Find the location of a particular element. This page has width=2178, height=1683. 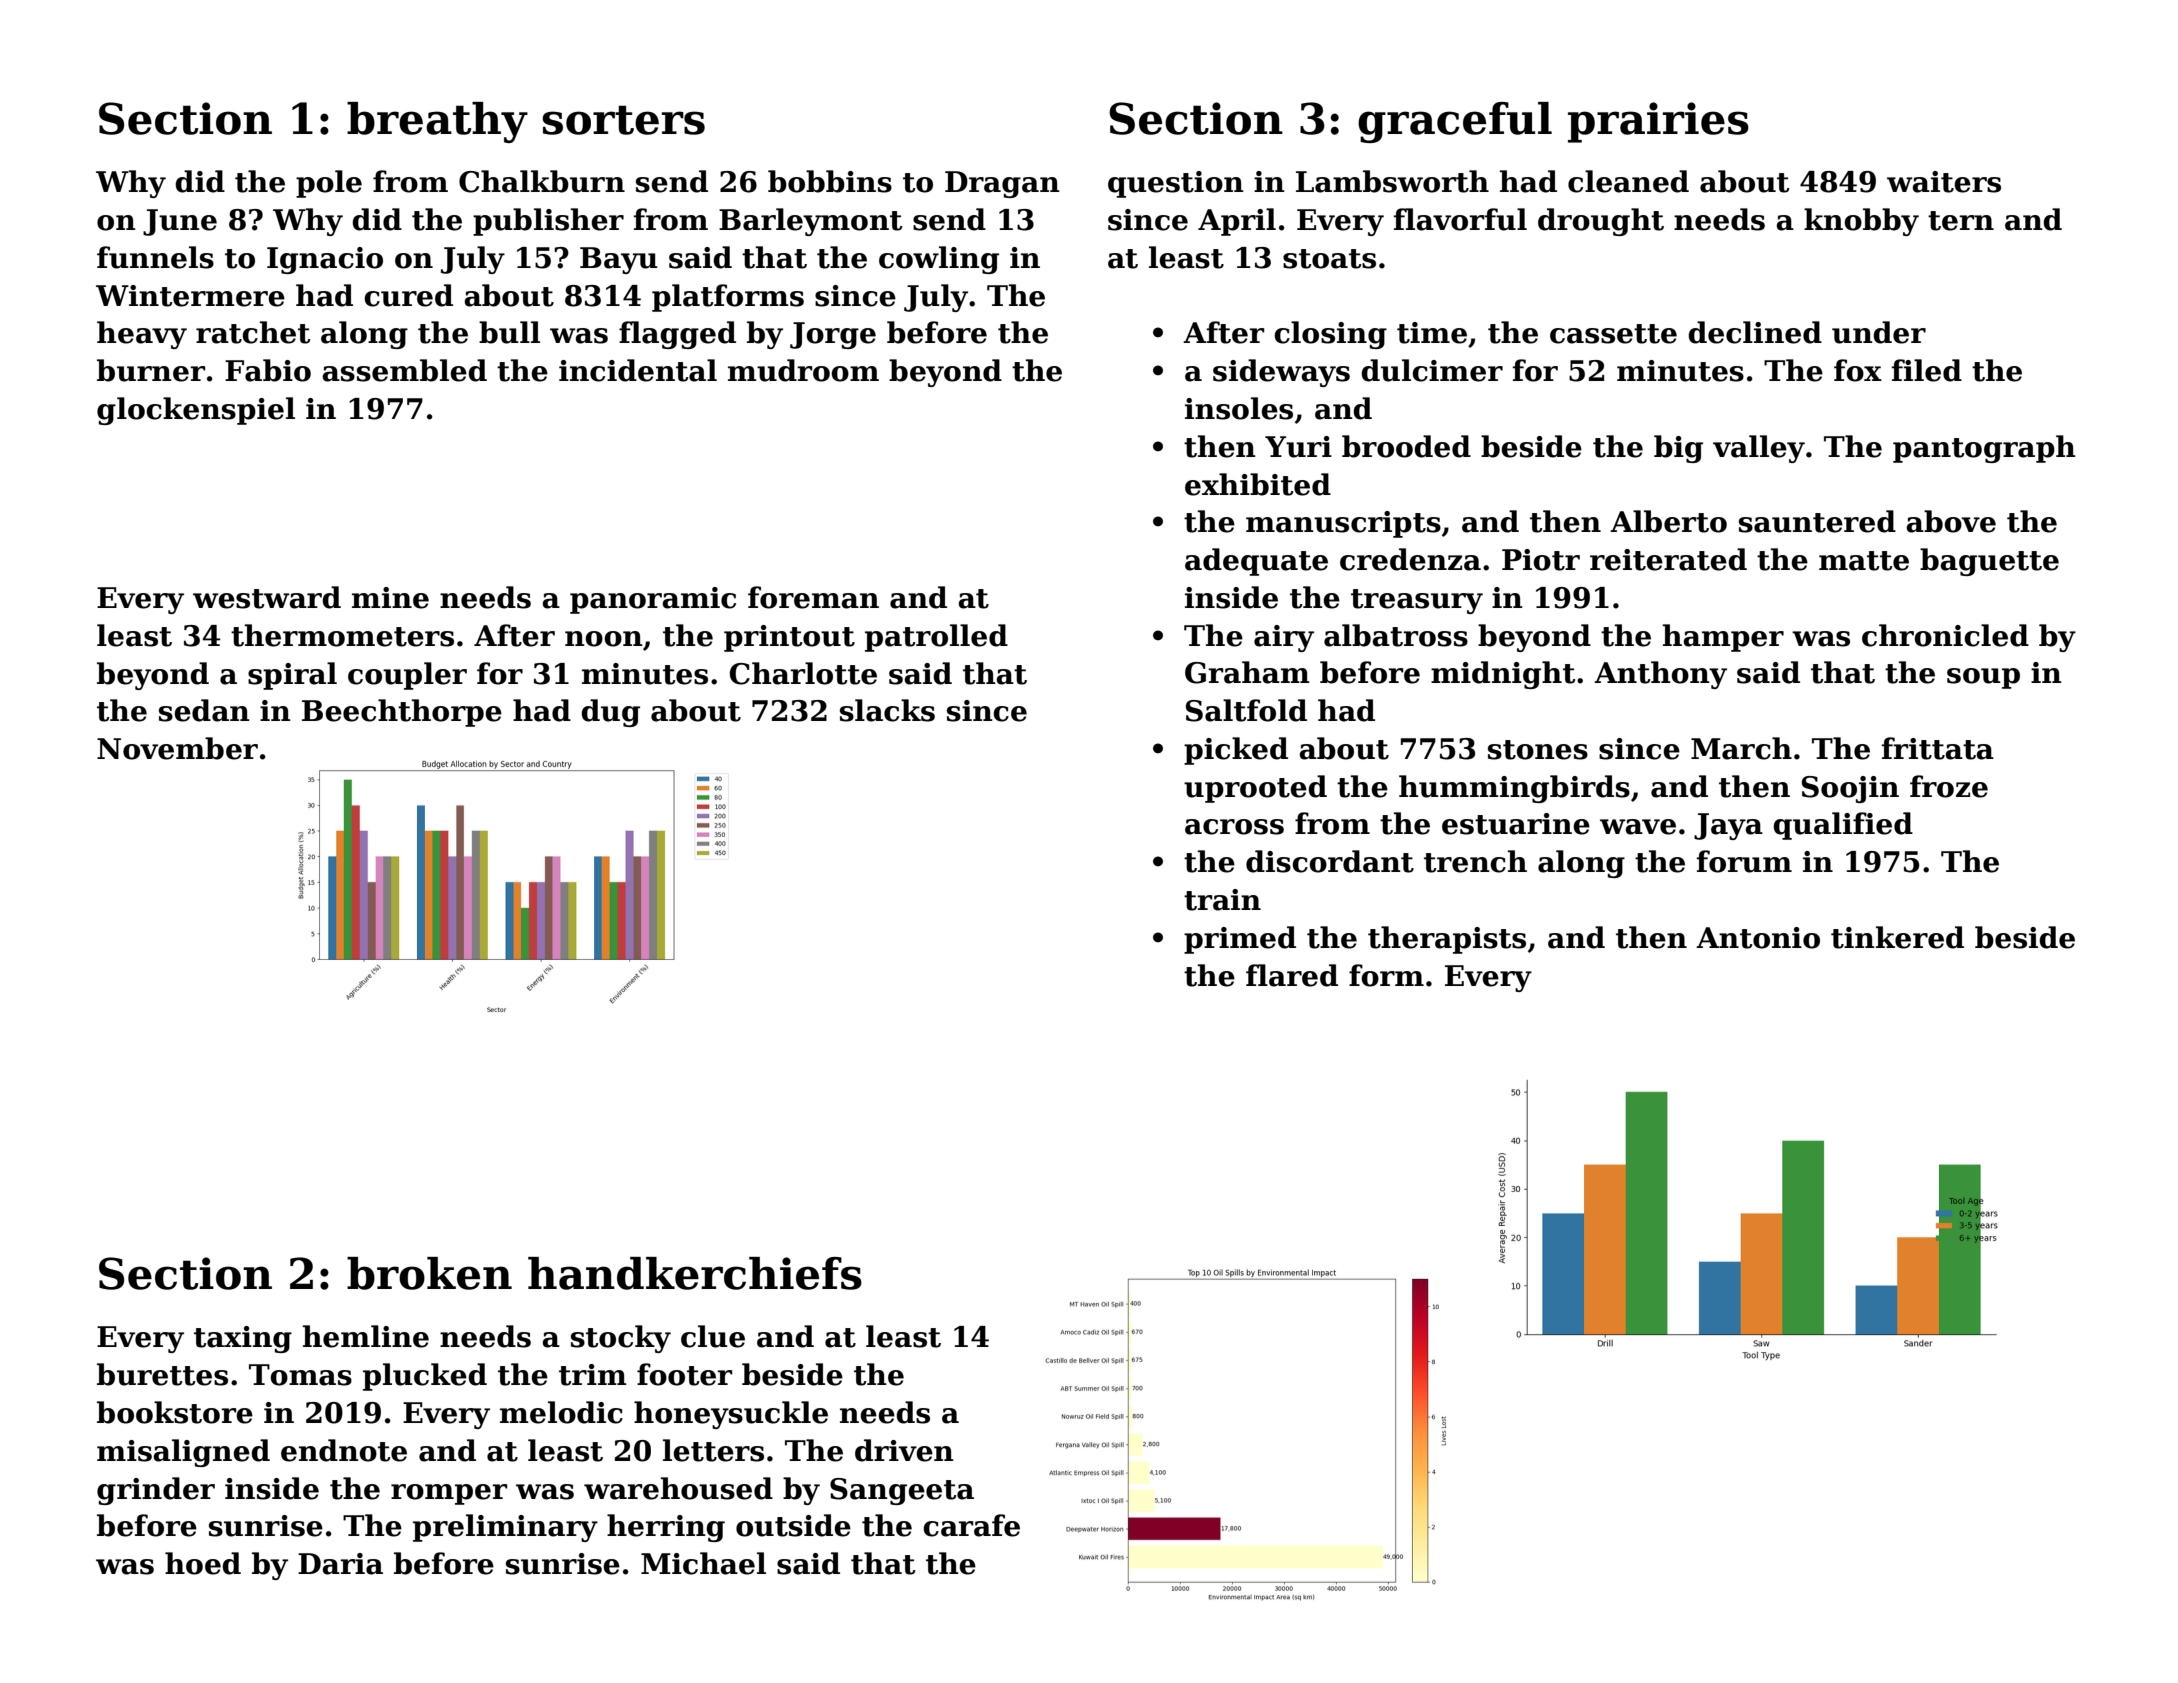

waiters is located at coordinates (1944, 182).
